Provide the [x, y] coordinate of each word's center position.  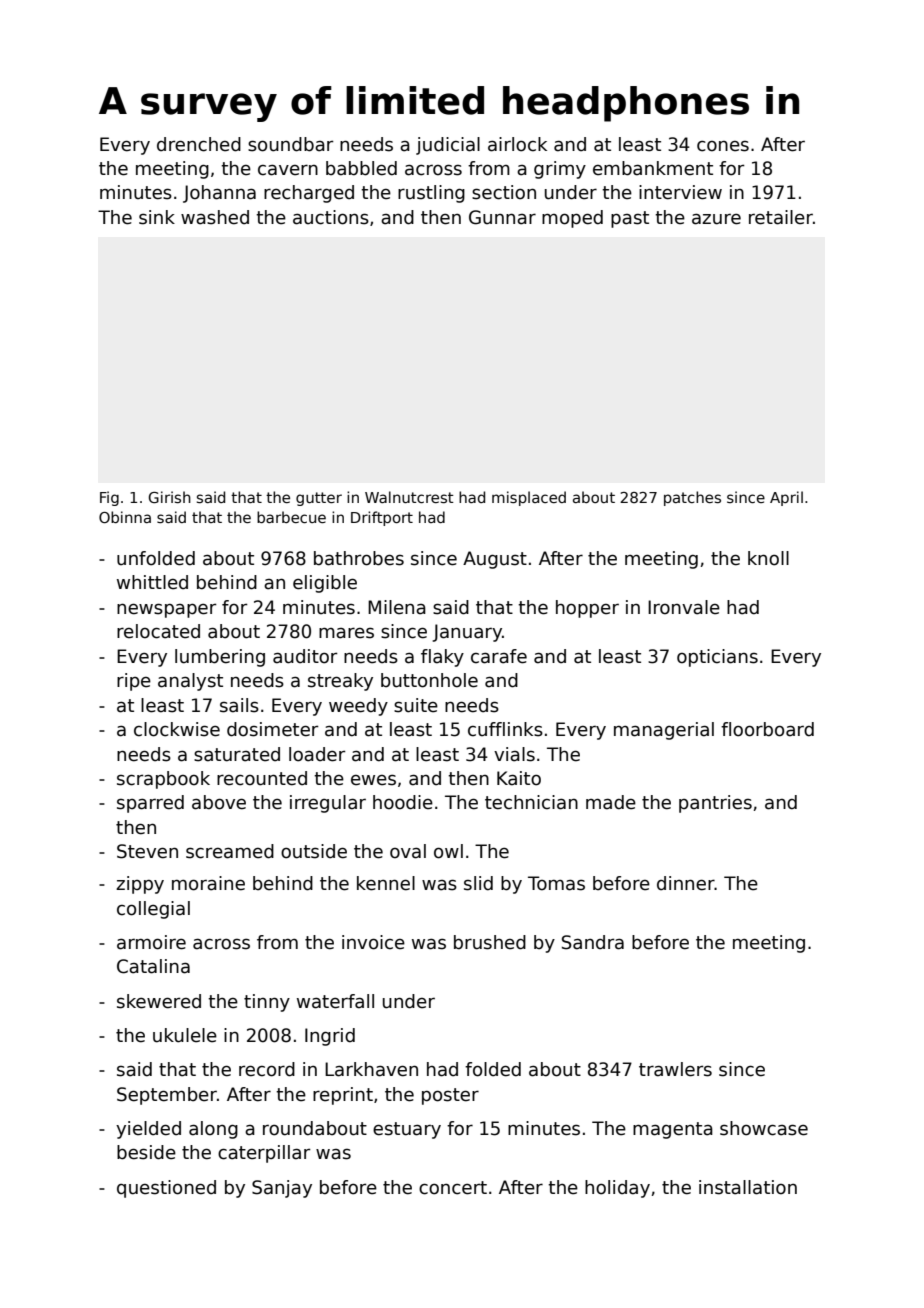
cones [723, 146]
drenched [199, 144]
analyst [190, 682]
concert [453, 1188]
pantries [715, 804]
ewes [373, 780]
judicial [448, 146]
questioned [166, 1189]
